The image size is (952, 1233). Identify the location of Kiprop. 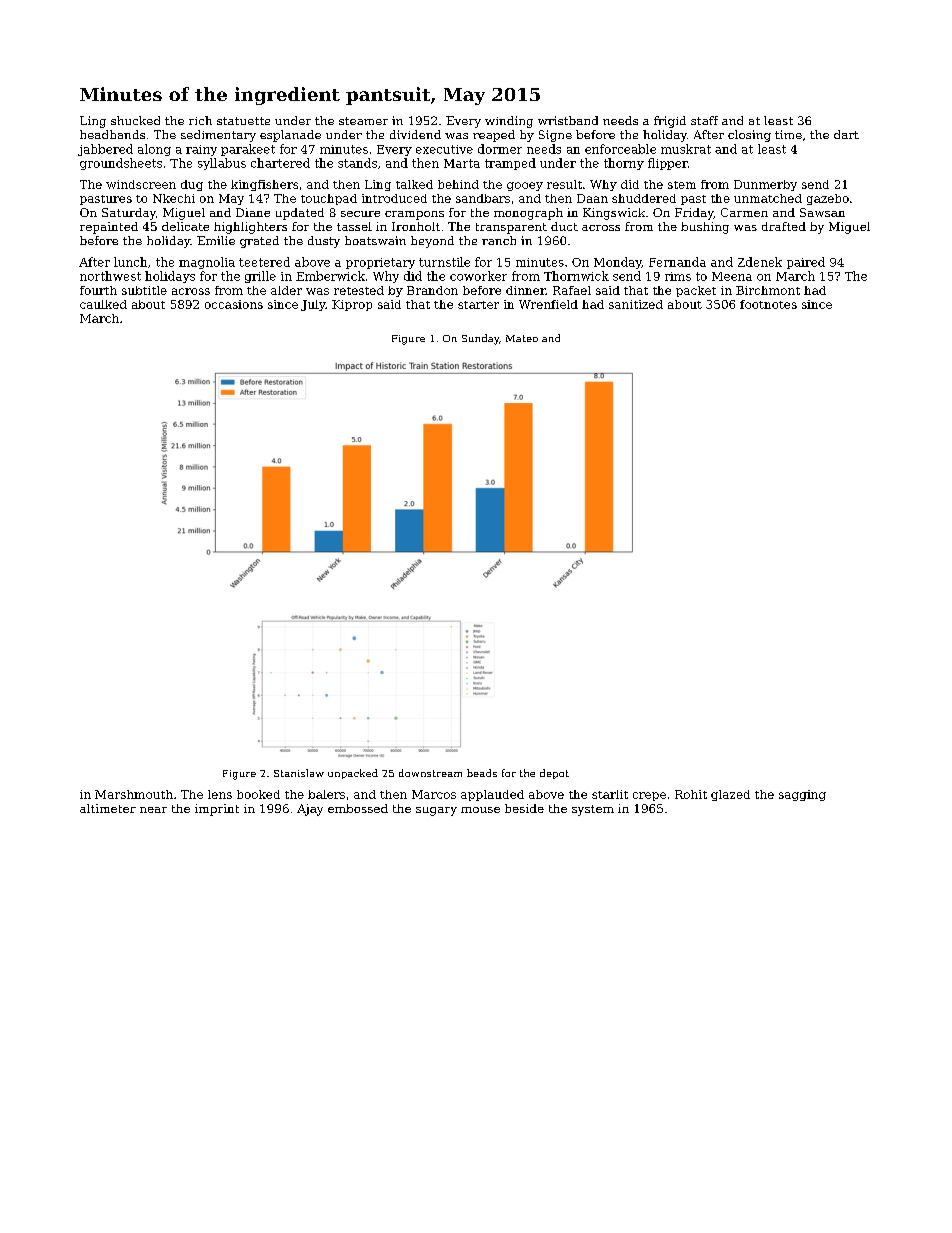
(352, 305).
